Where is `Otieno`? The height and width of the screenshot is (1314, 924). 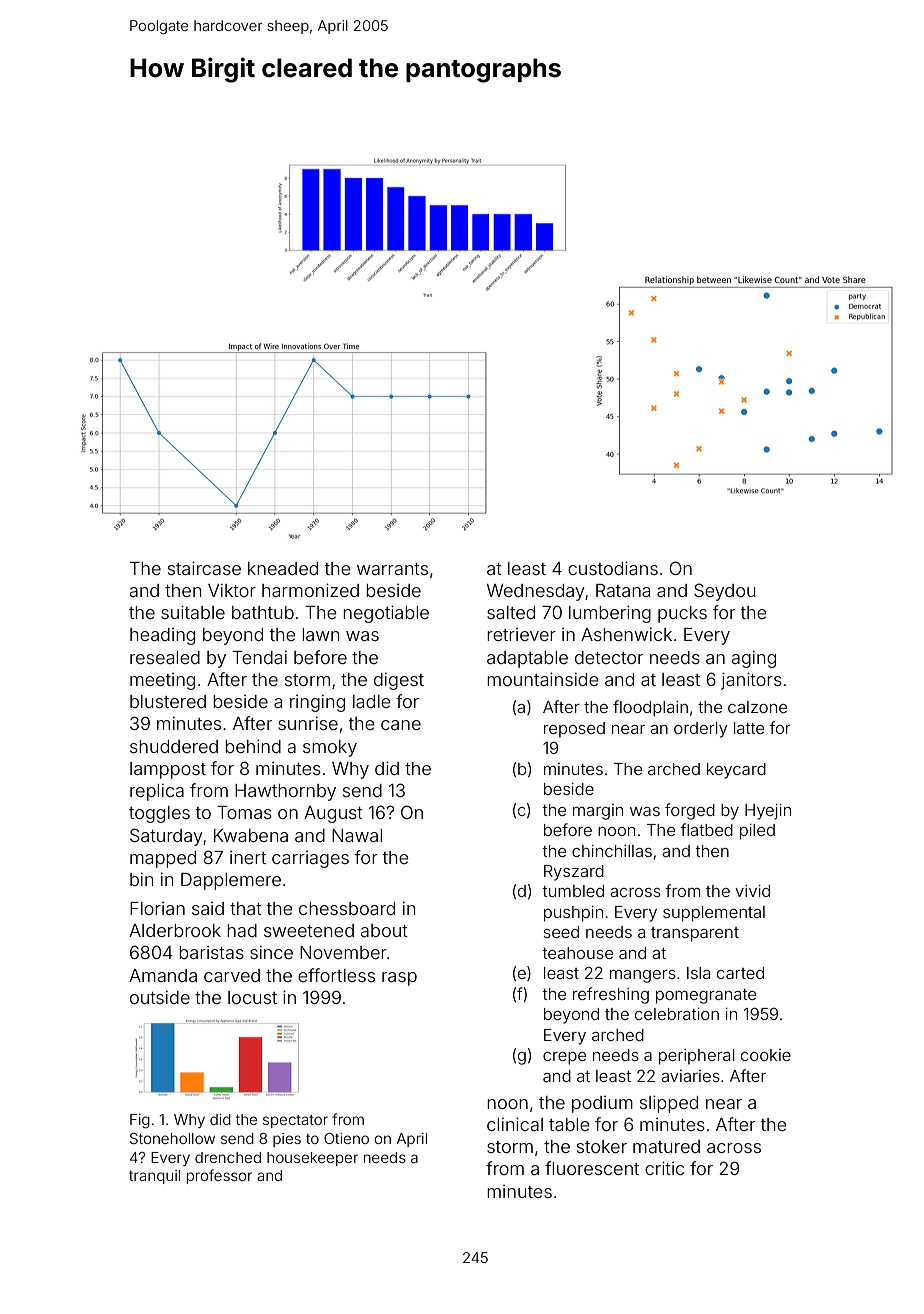
Otieno is located at coordinates (346, 1138).
